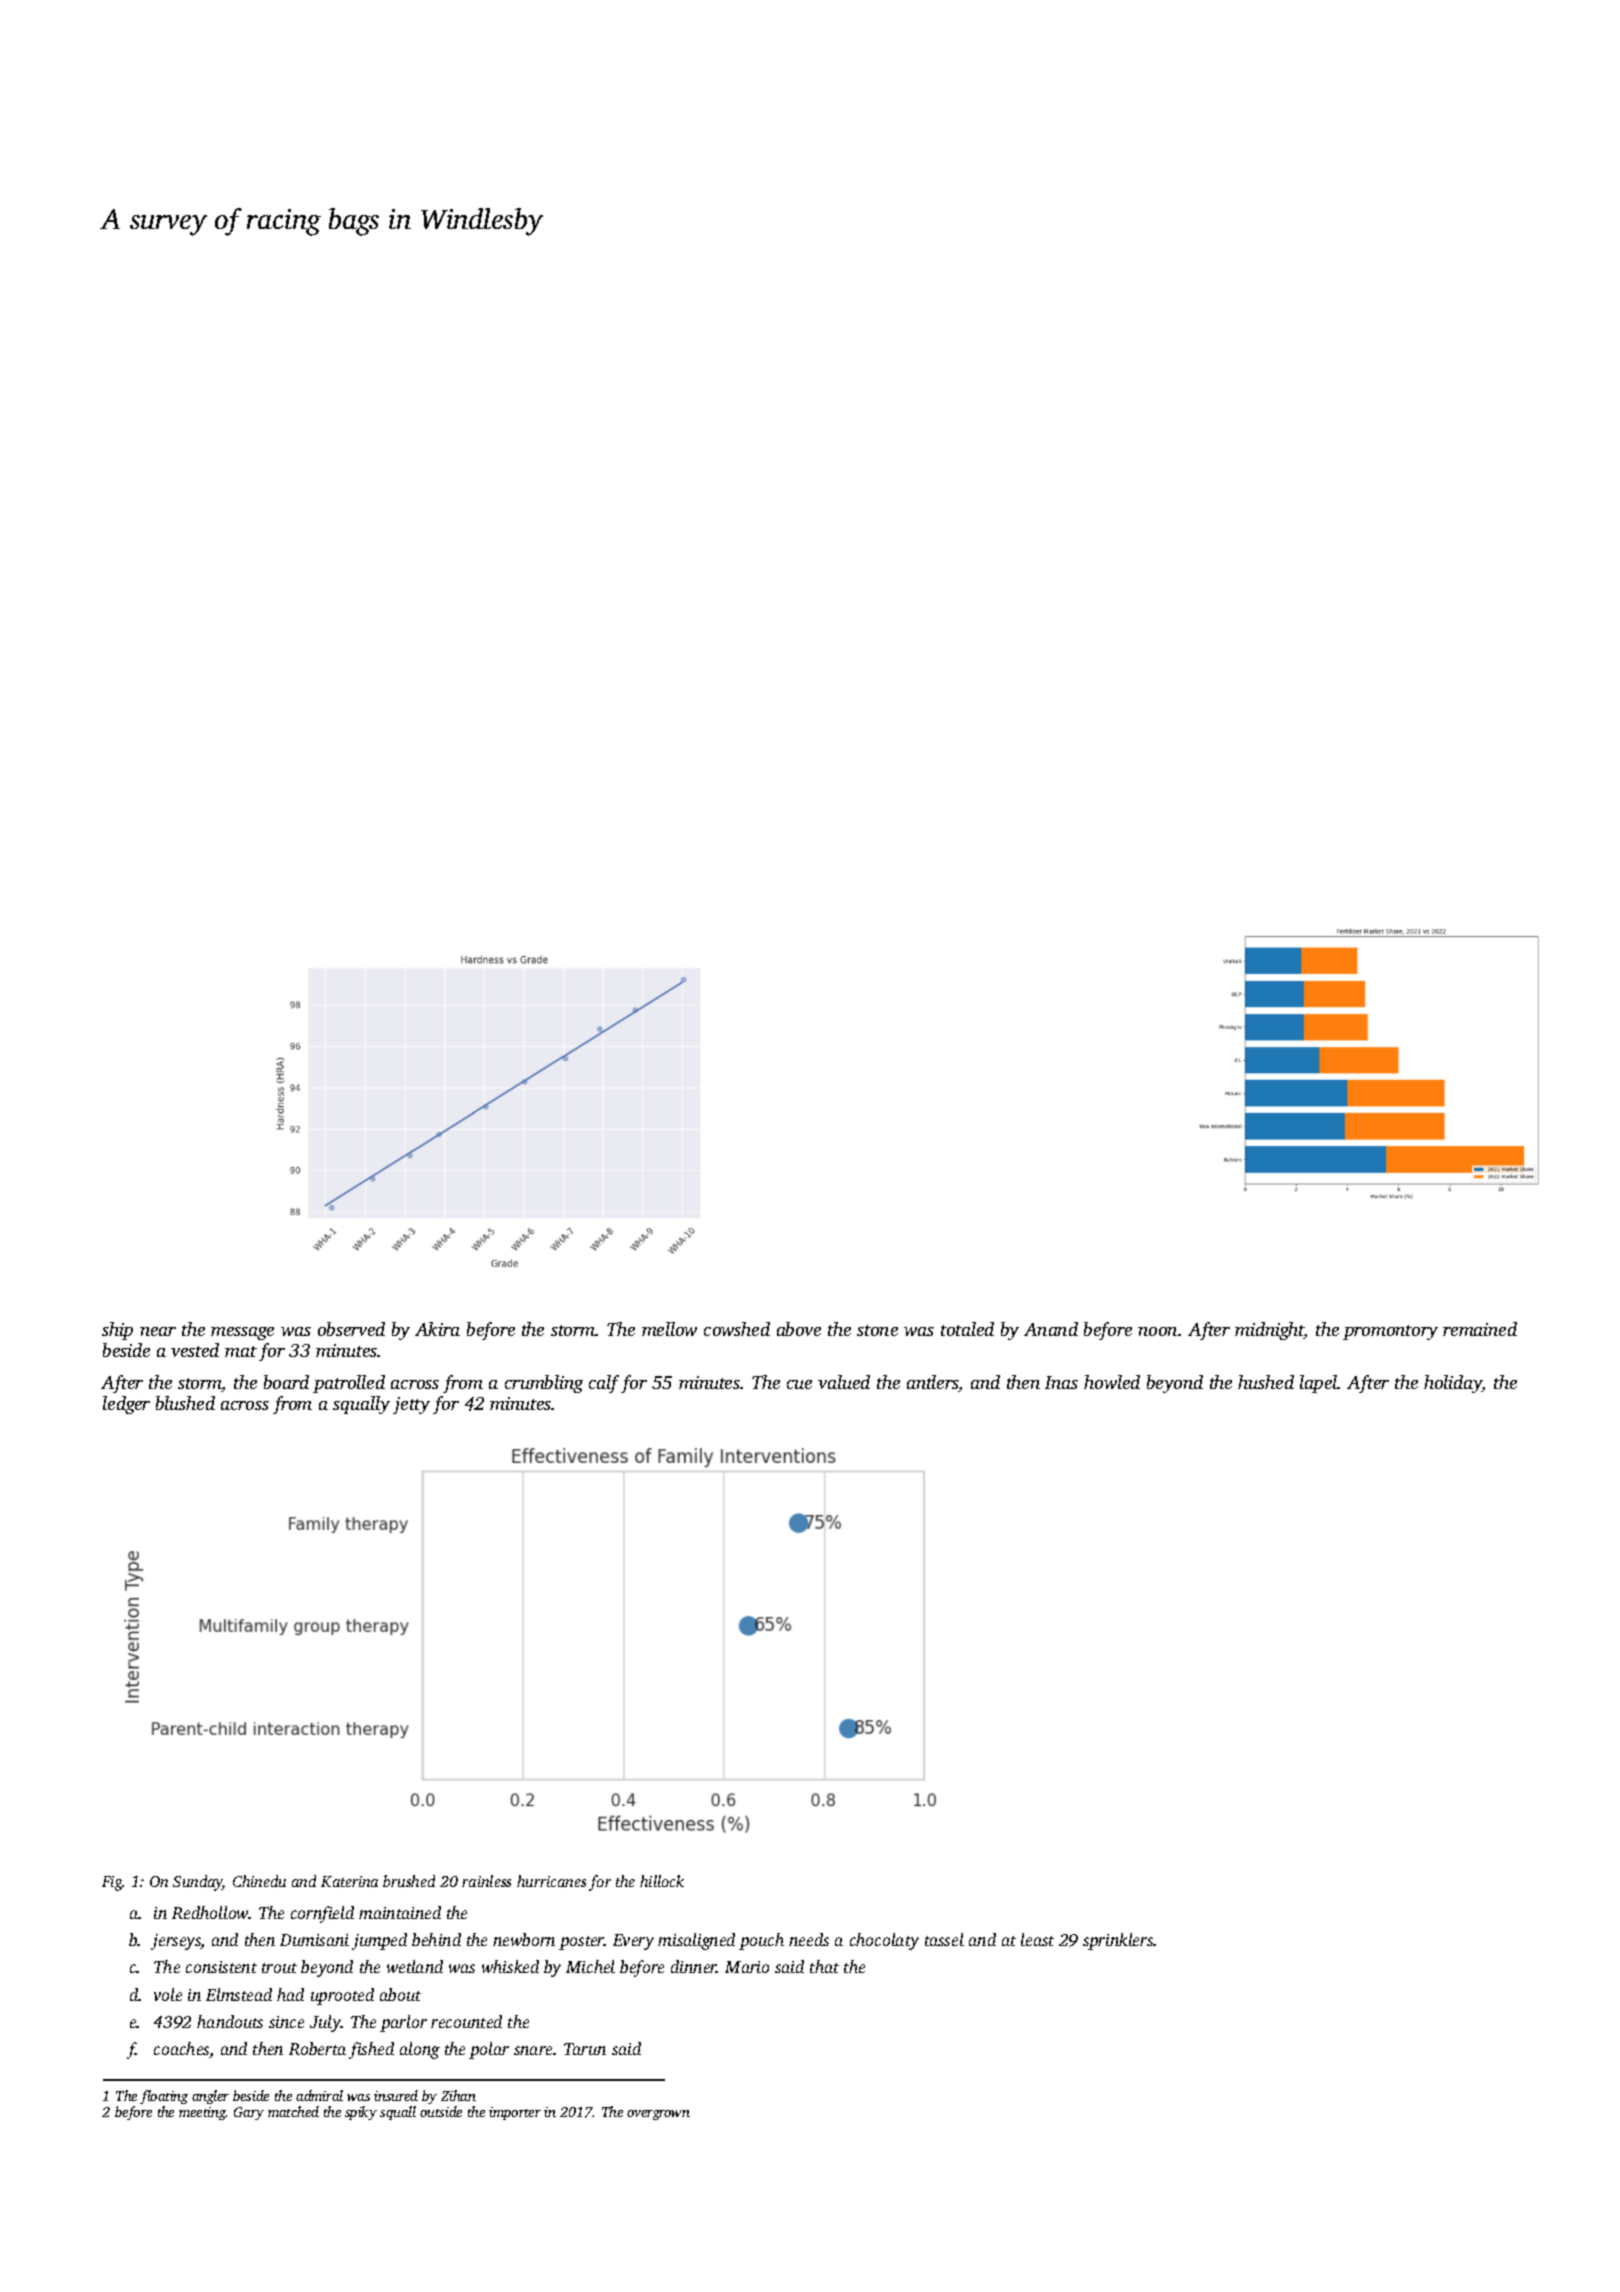 This document has height=2292, width=1620. Describe the element at coordinates (662, 1881) in the document. I see `hillock` at that location.
